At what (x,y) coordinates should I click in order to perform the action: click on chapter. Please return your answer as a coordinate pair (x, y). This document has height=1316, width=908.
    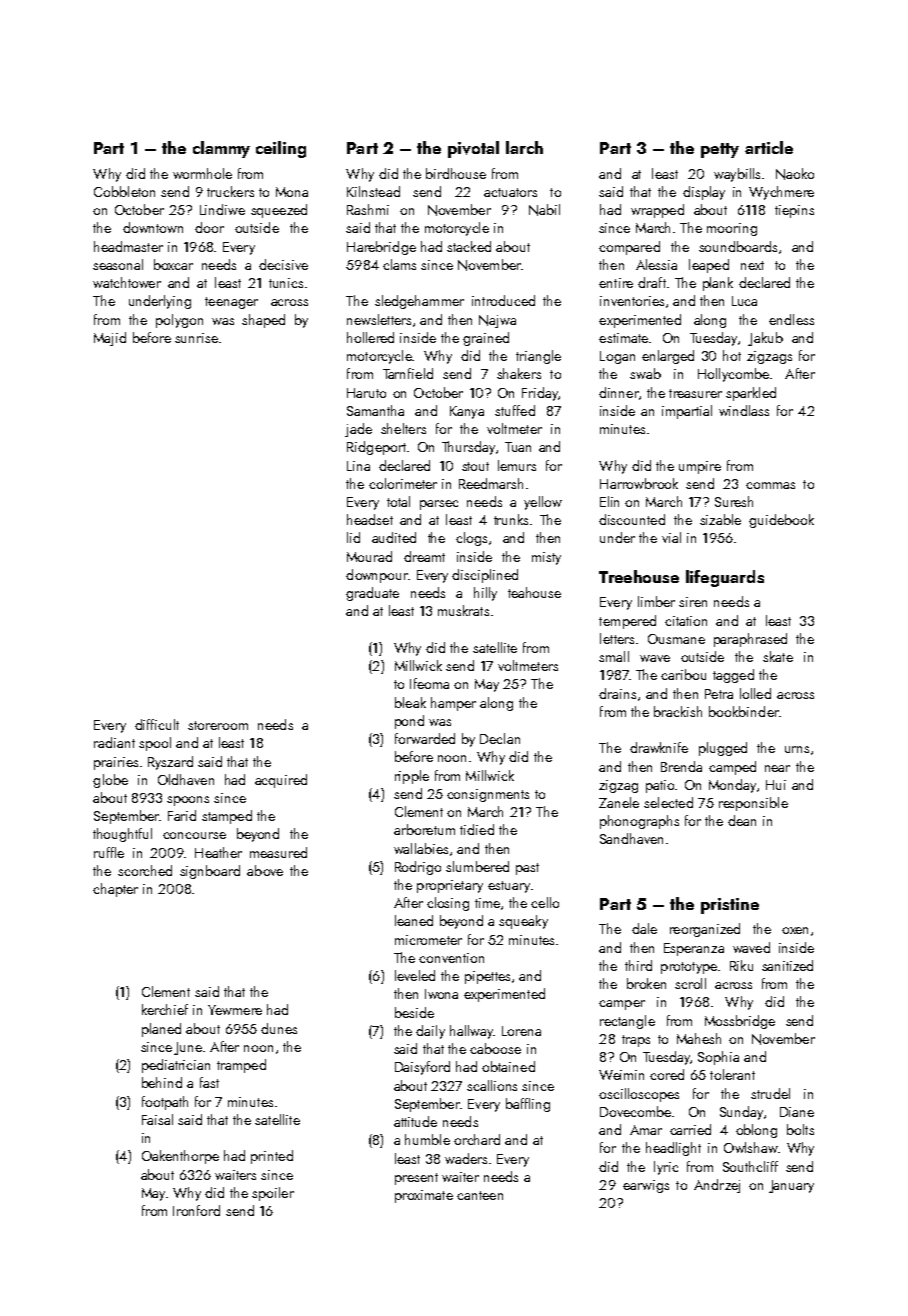
    Looking at the image, I should click on (115, 890).
